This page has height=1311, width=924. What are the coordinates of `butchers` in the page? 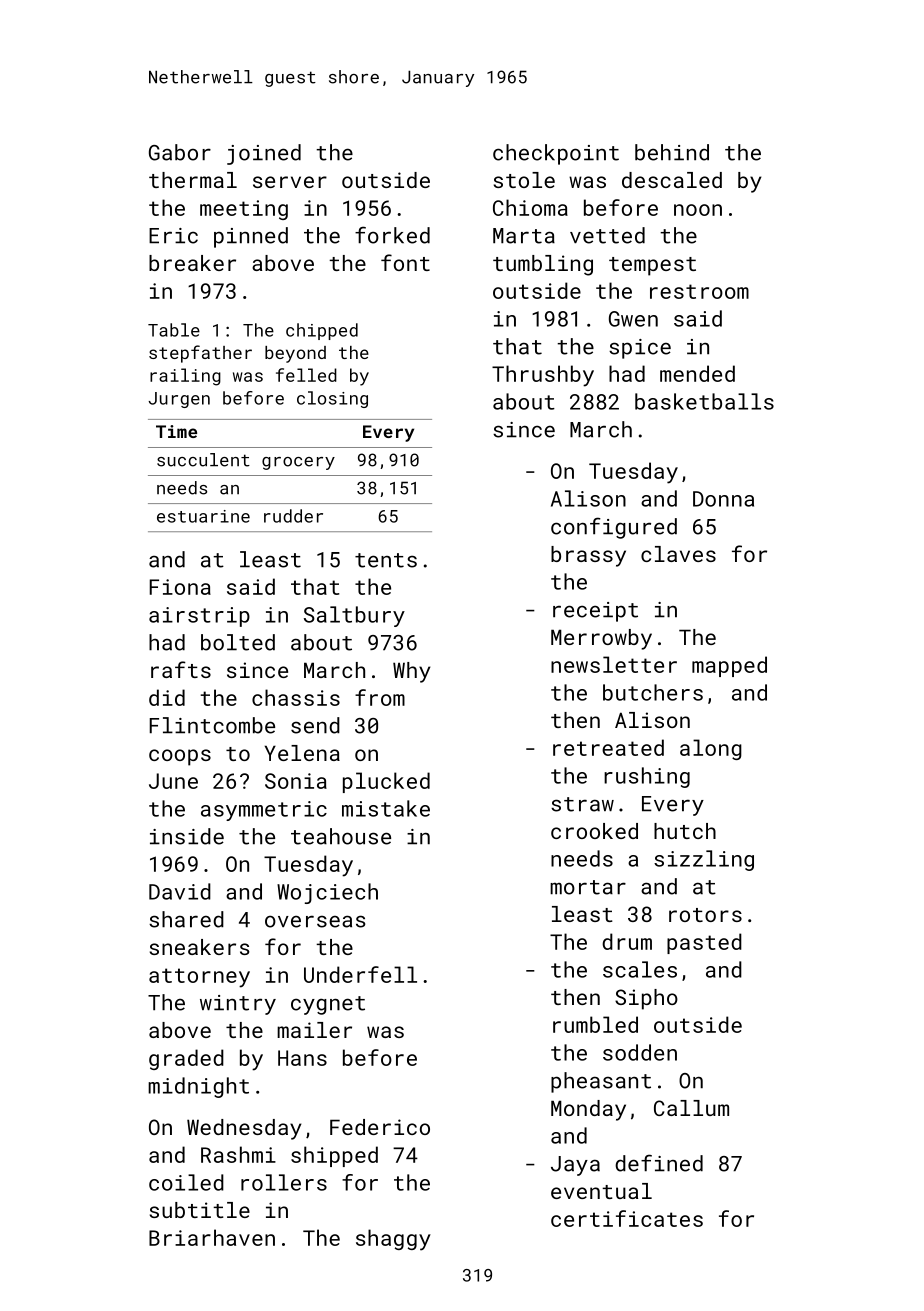 It's located at (653, 692).
